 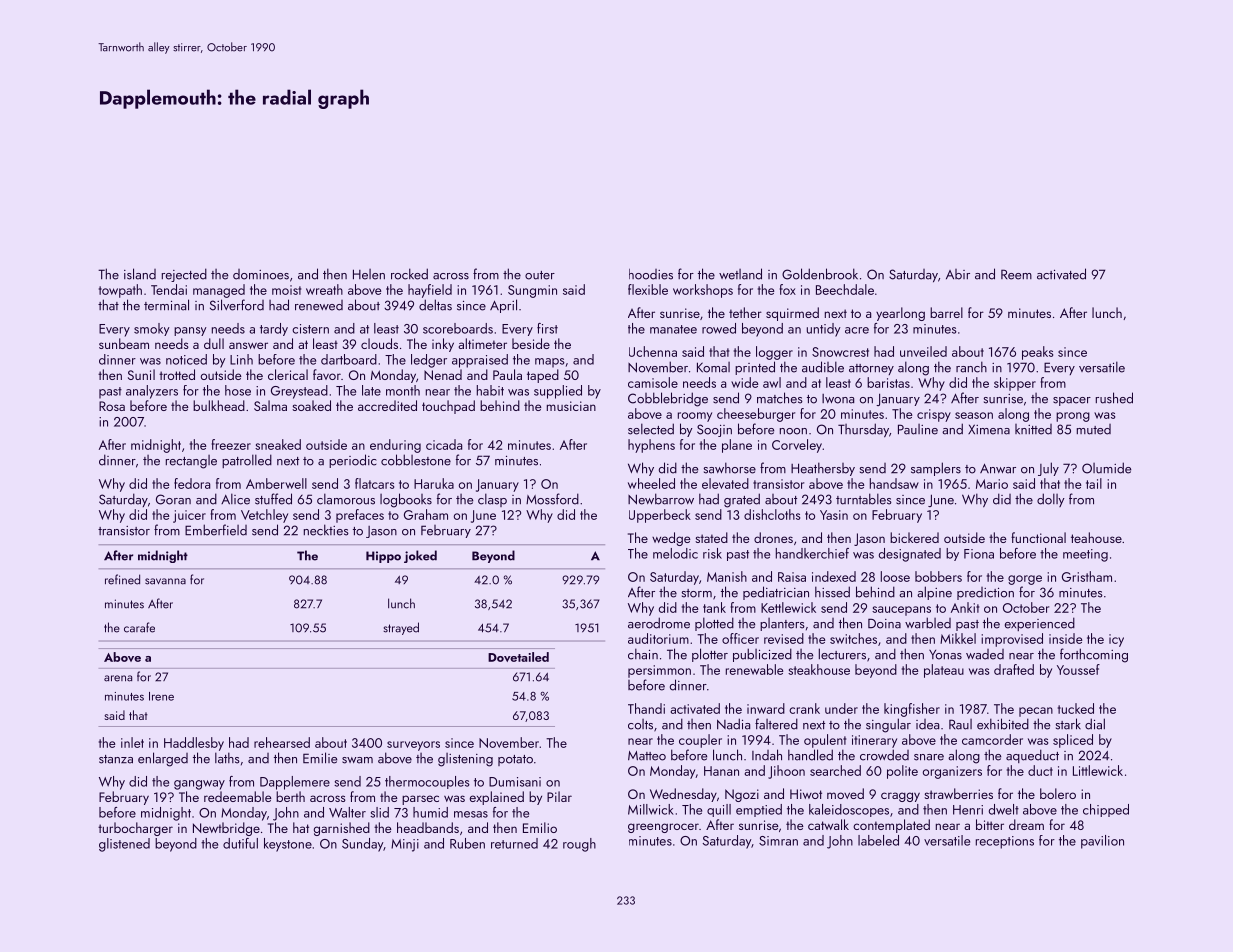 What do you see at coordinates (324, 289) in the image?
I see `wreath` at bounding box center [324, 289].
